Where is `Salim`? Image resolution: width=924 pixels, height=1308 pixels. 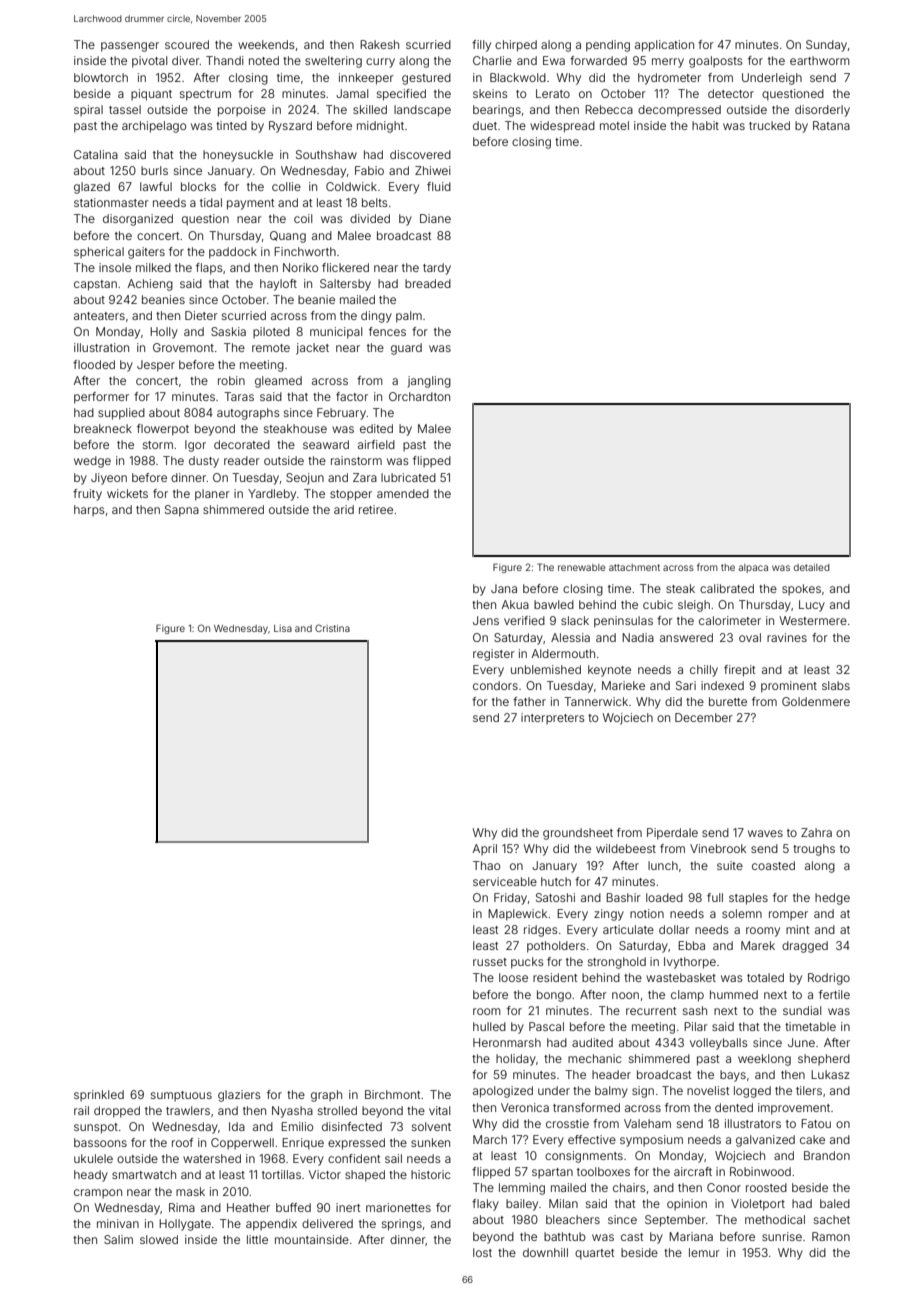
Salim is located at coordinates (118, 1239).
